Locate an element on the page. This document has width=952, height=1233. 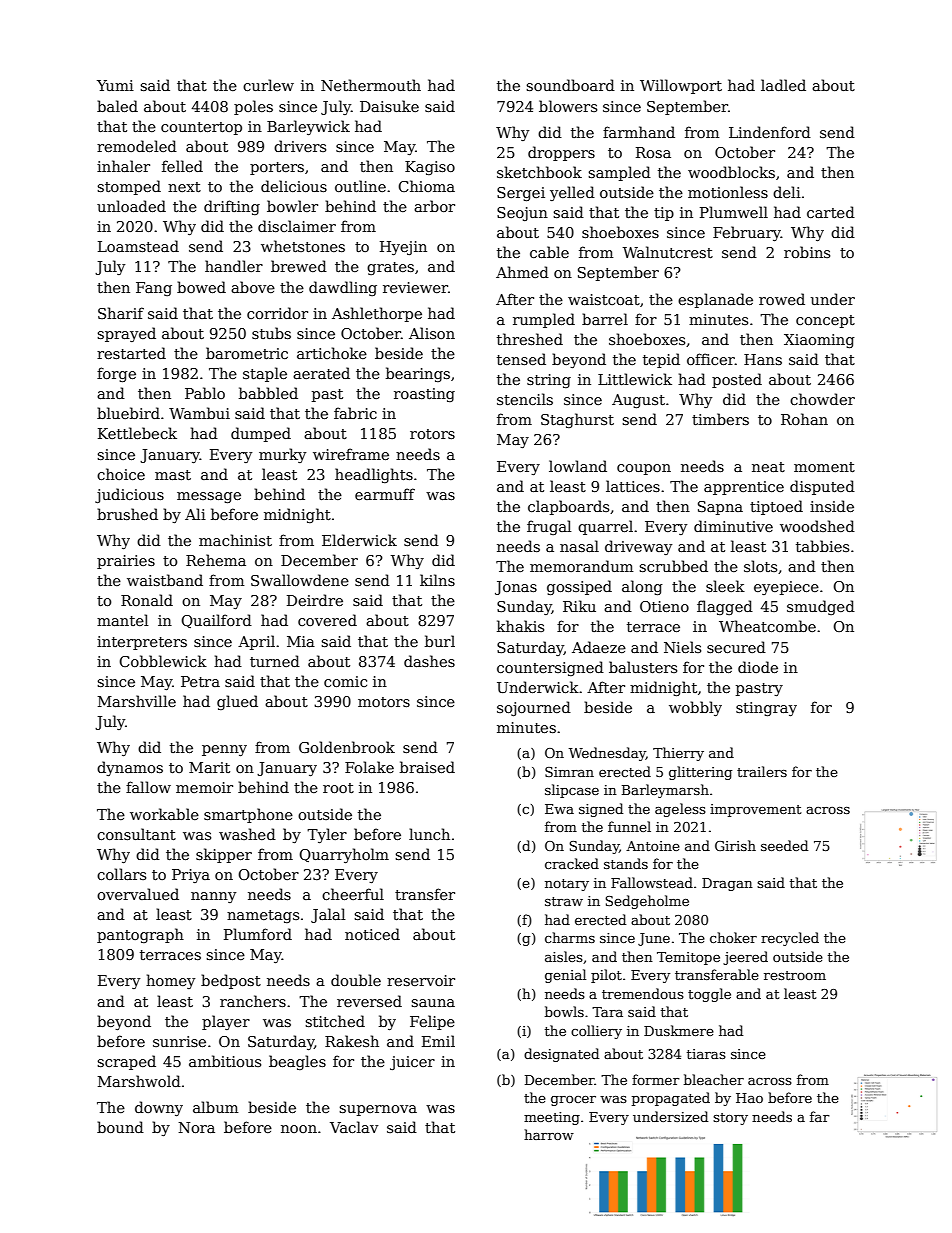
ladled is located at coordinates (783, 85).
